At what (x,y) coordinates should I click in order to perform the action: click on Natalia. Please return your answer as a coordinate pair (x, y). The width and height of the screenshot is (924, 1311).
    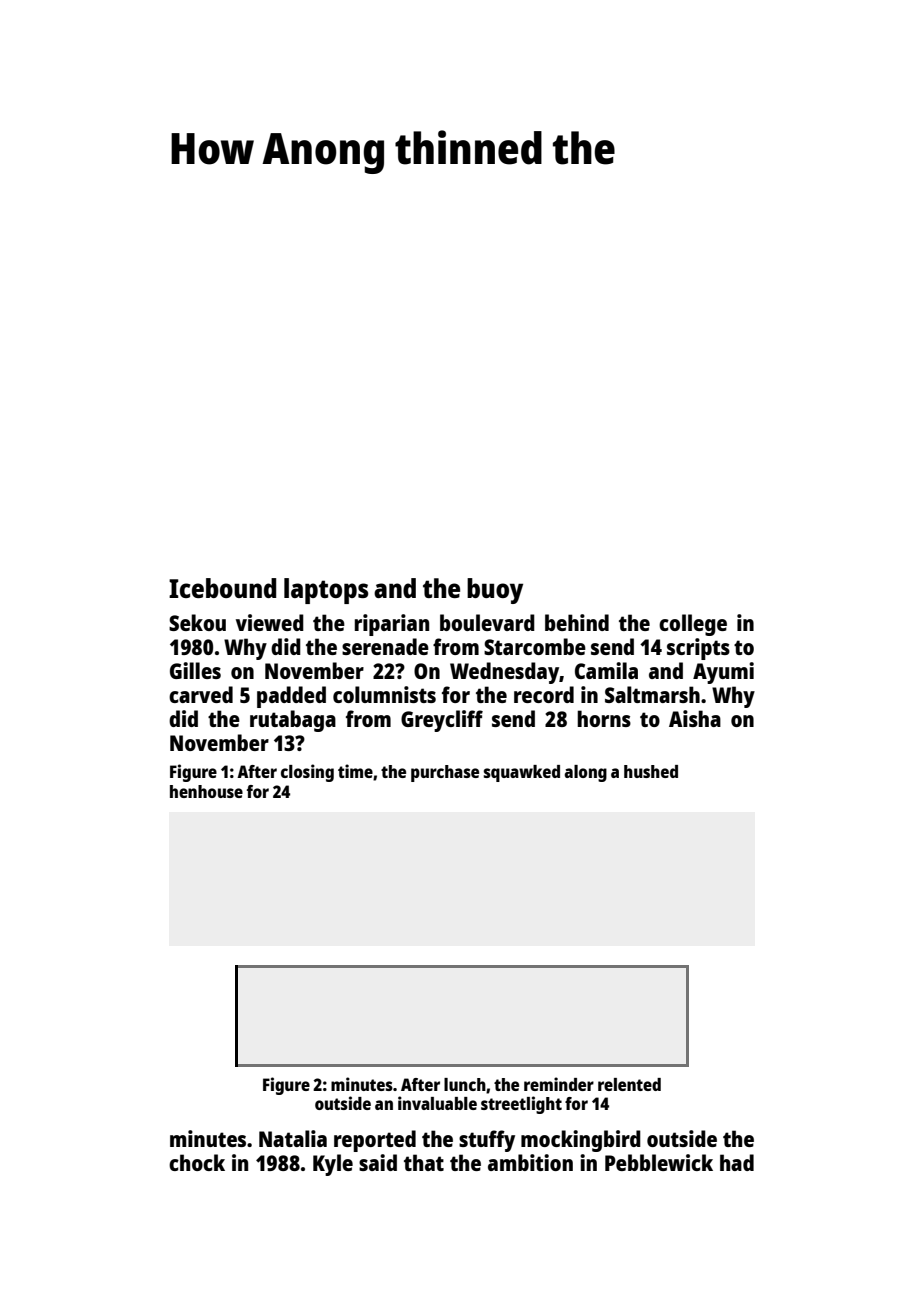
    Looking at the image, I should click on (293, 1138).
